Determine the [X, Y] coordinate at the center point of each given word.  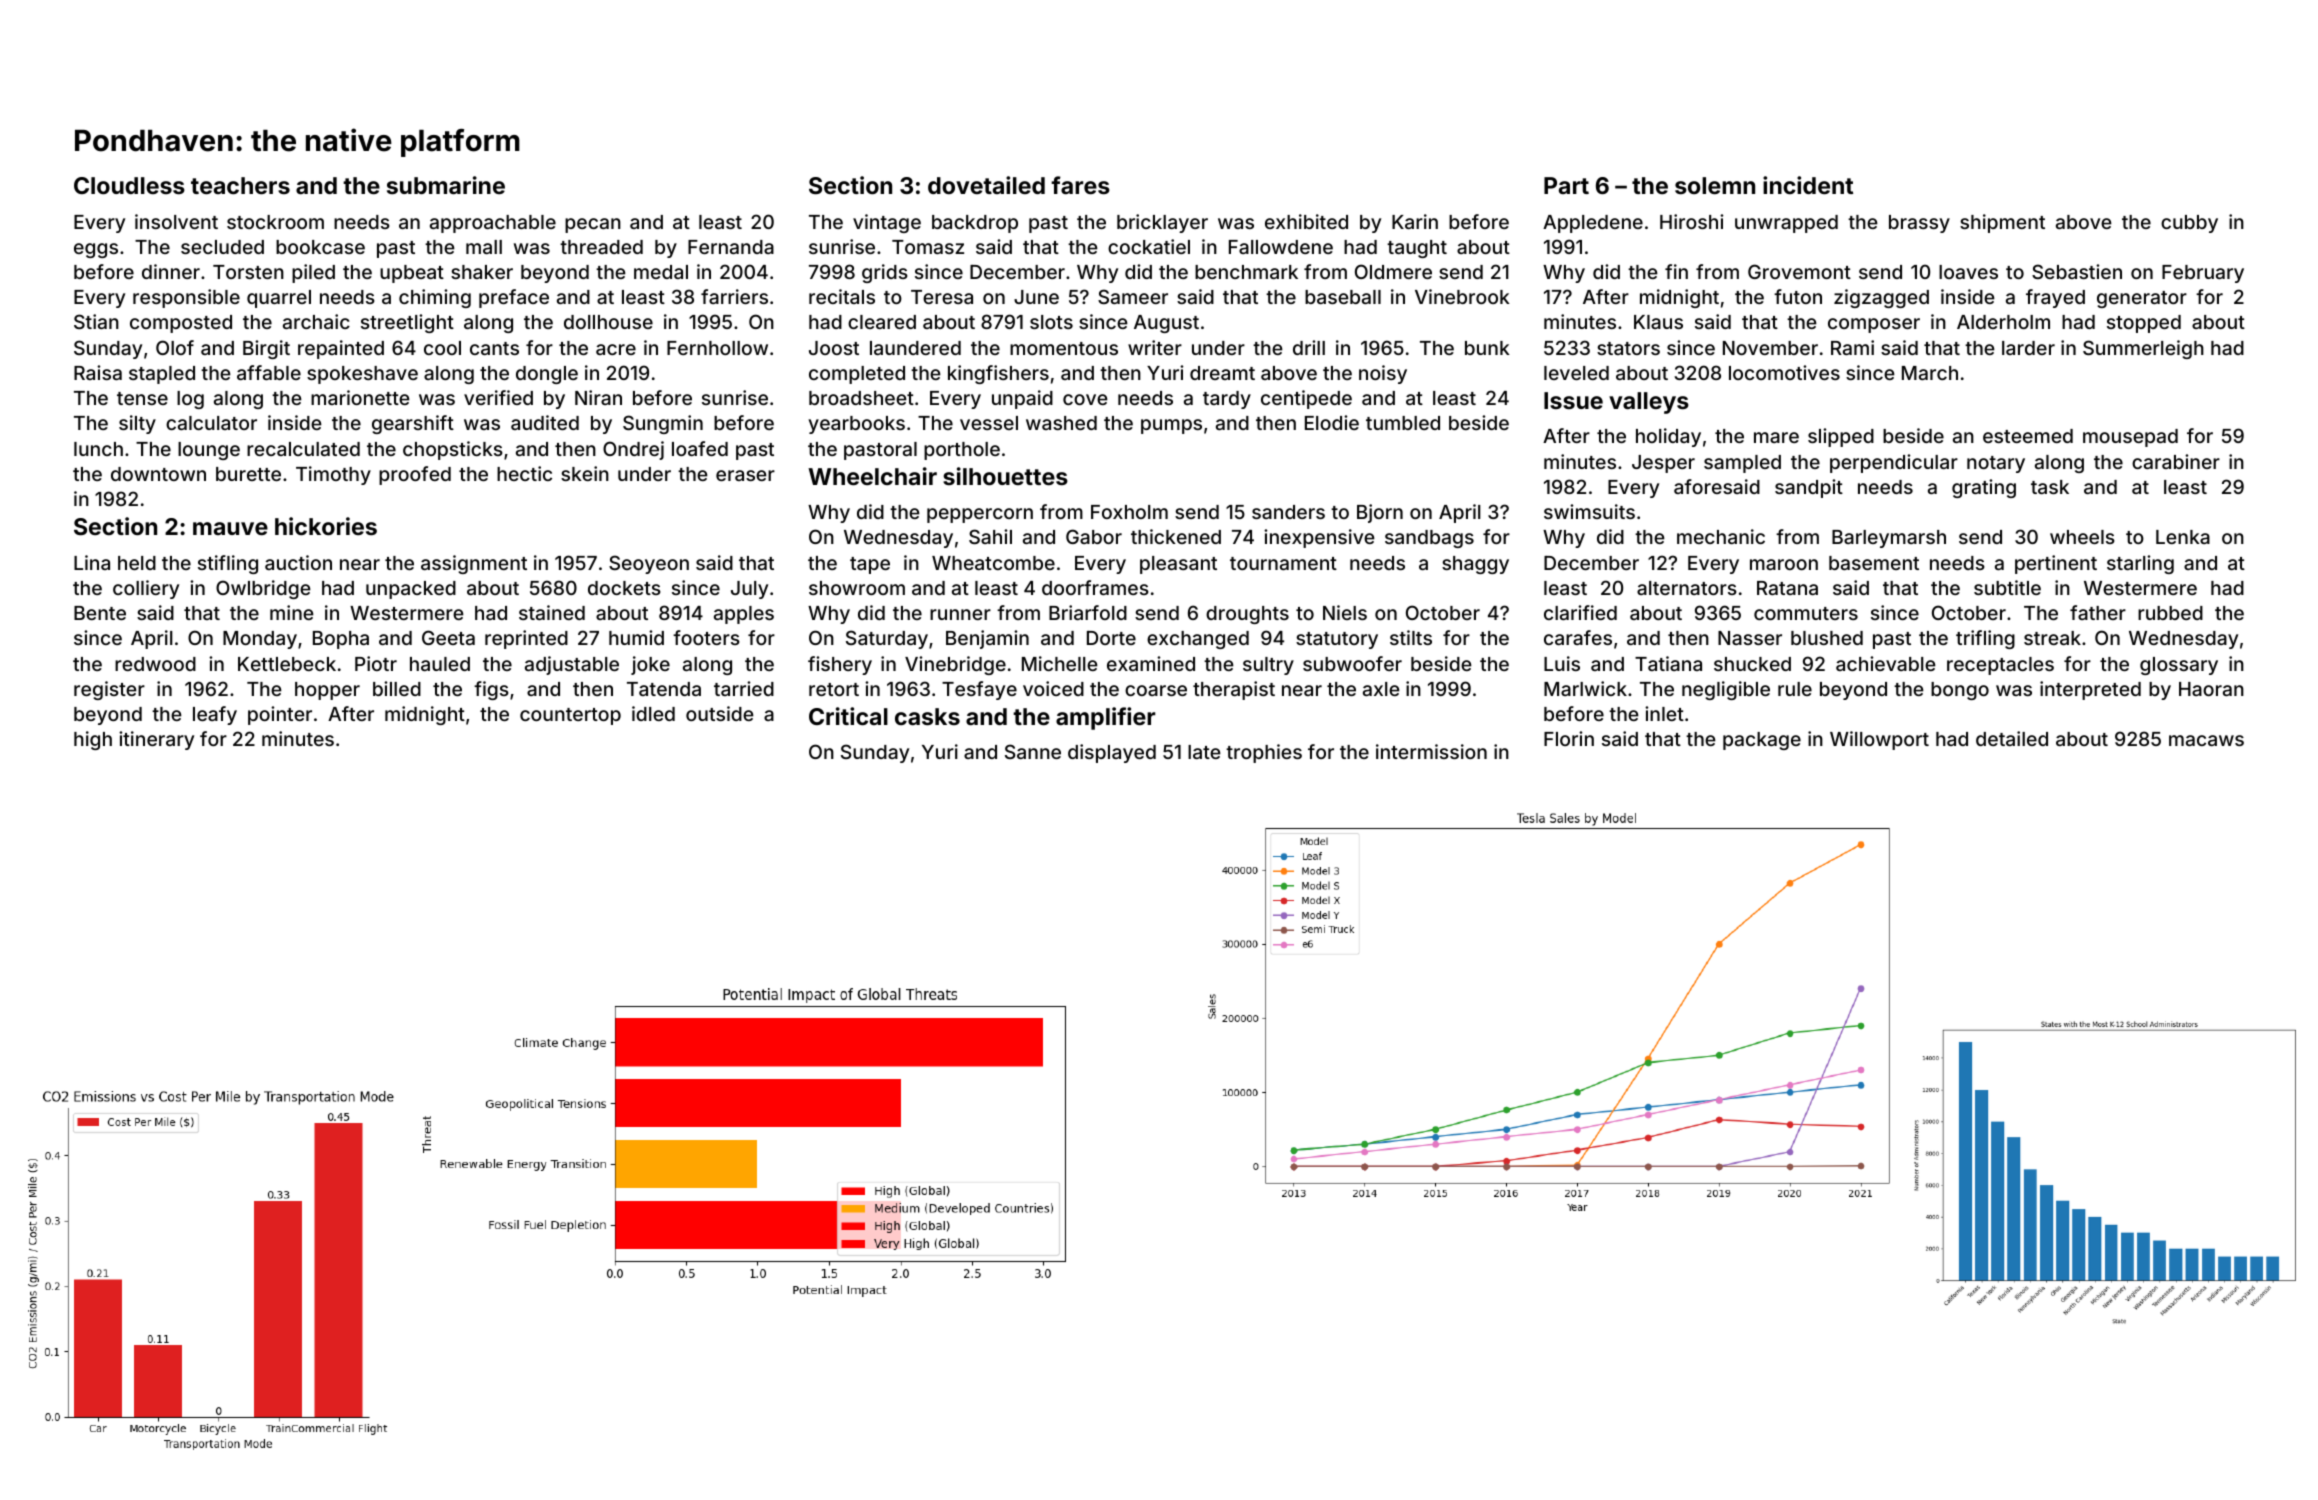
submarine [446, 185]
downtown [158, 474]
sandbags [1429, 539]
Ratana [1787, 588]
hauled [440, 664]
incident [1808, 185]
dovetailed [986, 185]
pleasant [1178, 565]
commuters [1806, 613]
